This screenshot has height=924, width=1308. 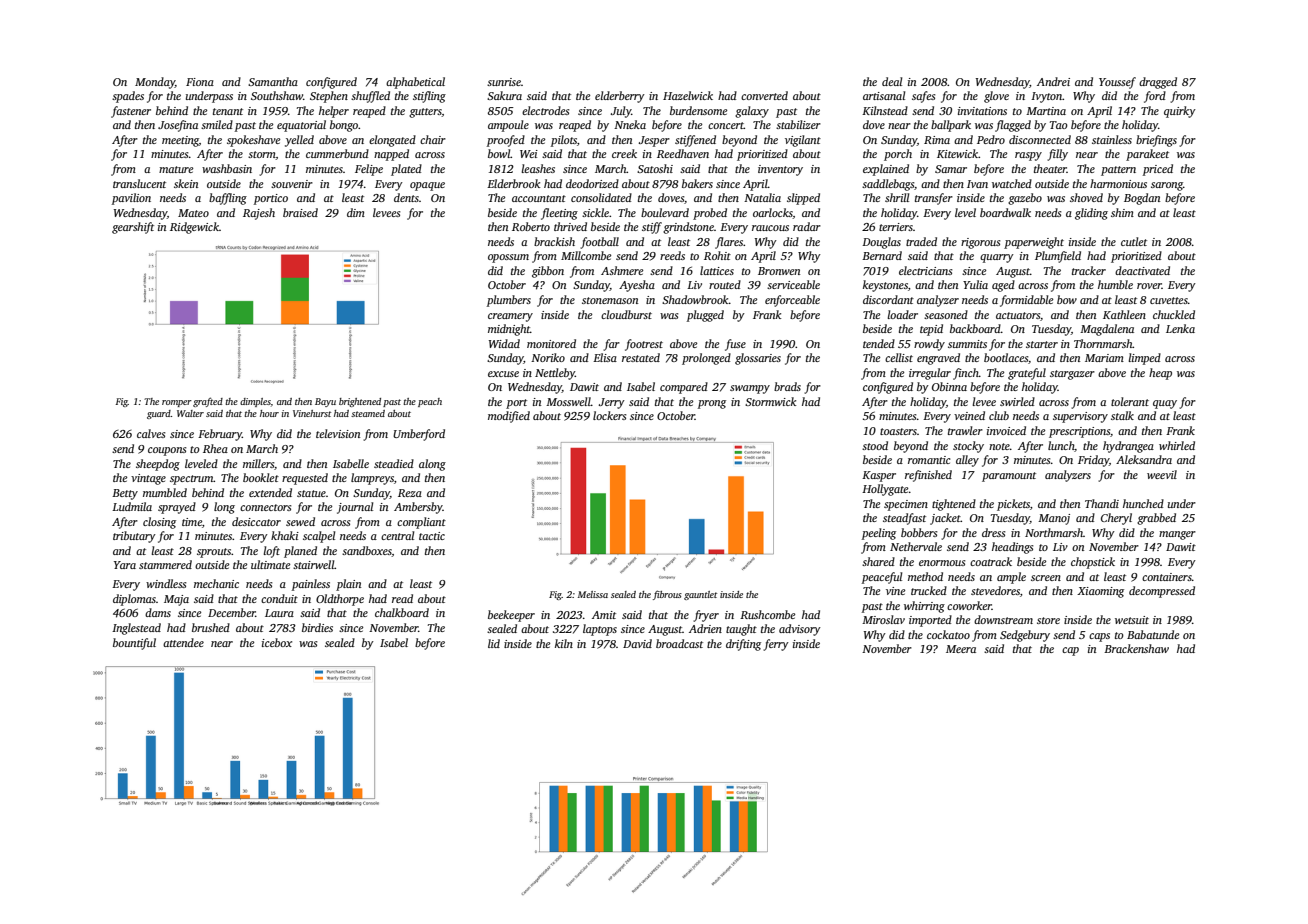 What do you see at coordinates (200, 82) in the screenshot?
I see `Fiona` at bounding box center [200, 82].
